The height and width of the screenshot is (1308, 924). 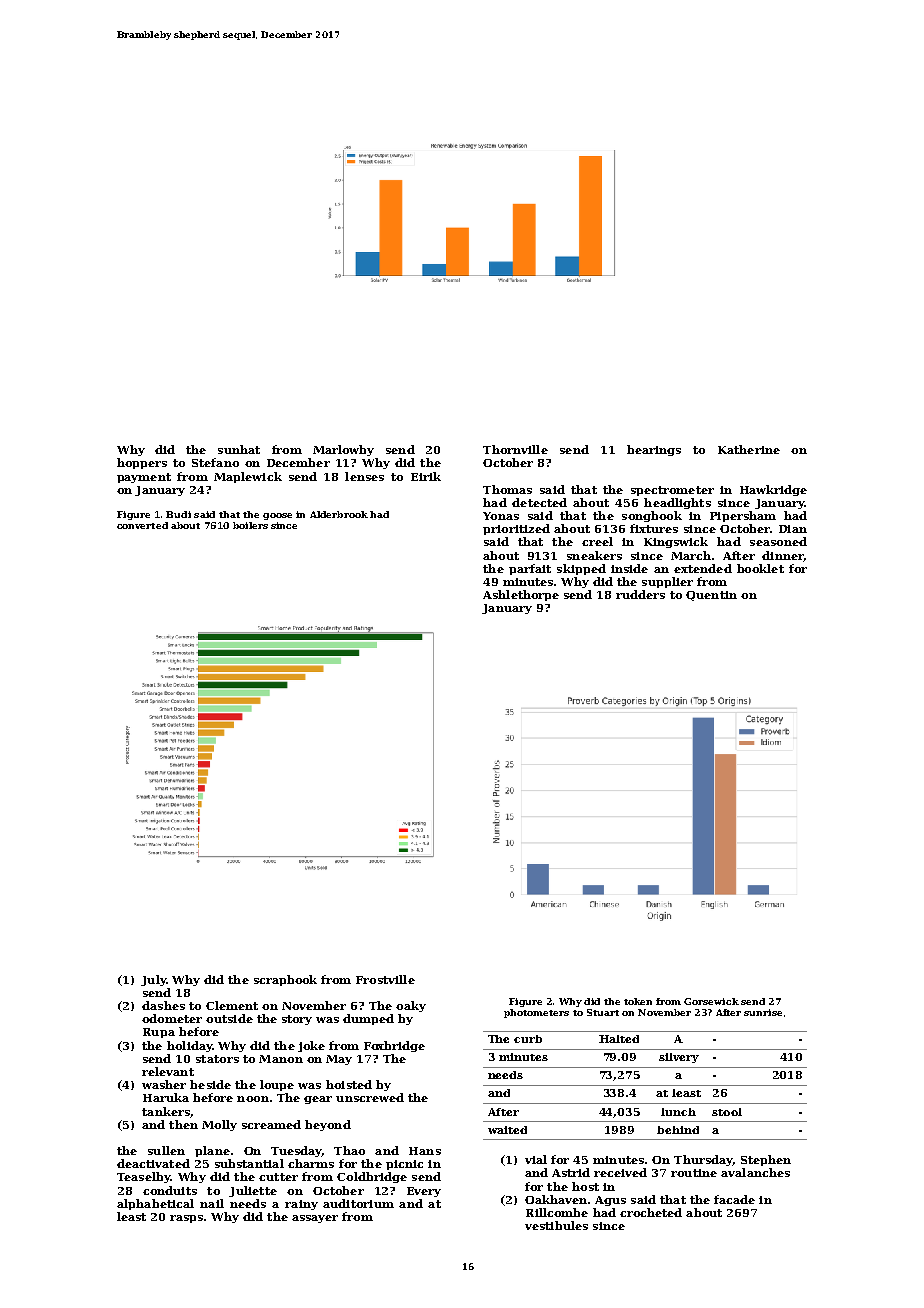 What do you see at coordinates (749, 449) in the screenshot?
I see `Katherine` at bounding box center [749, 449].
